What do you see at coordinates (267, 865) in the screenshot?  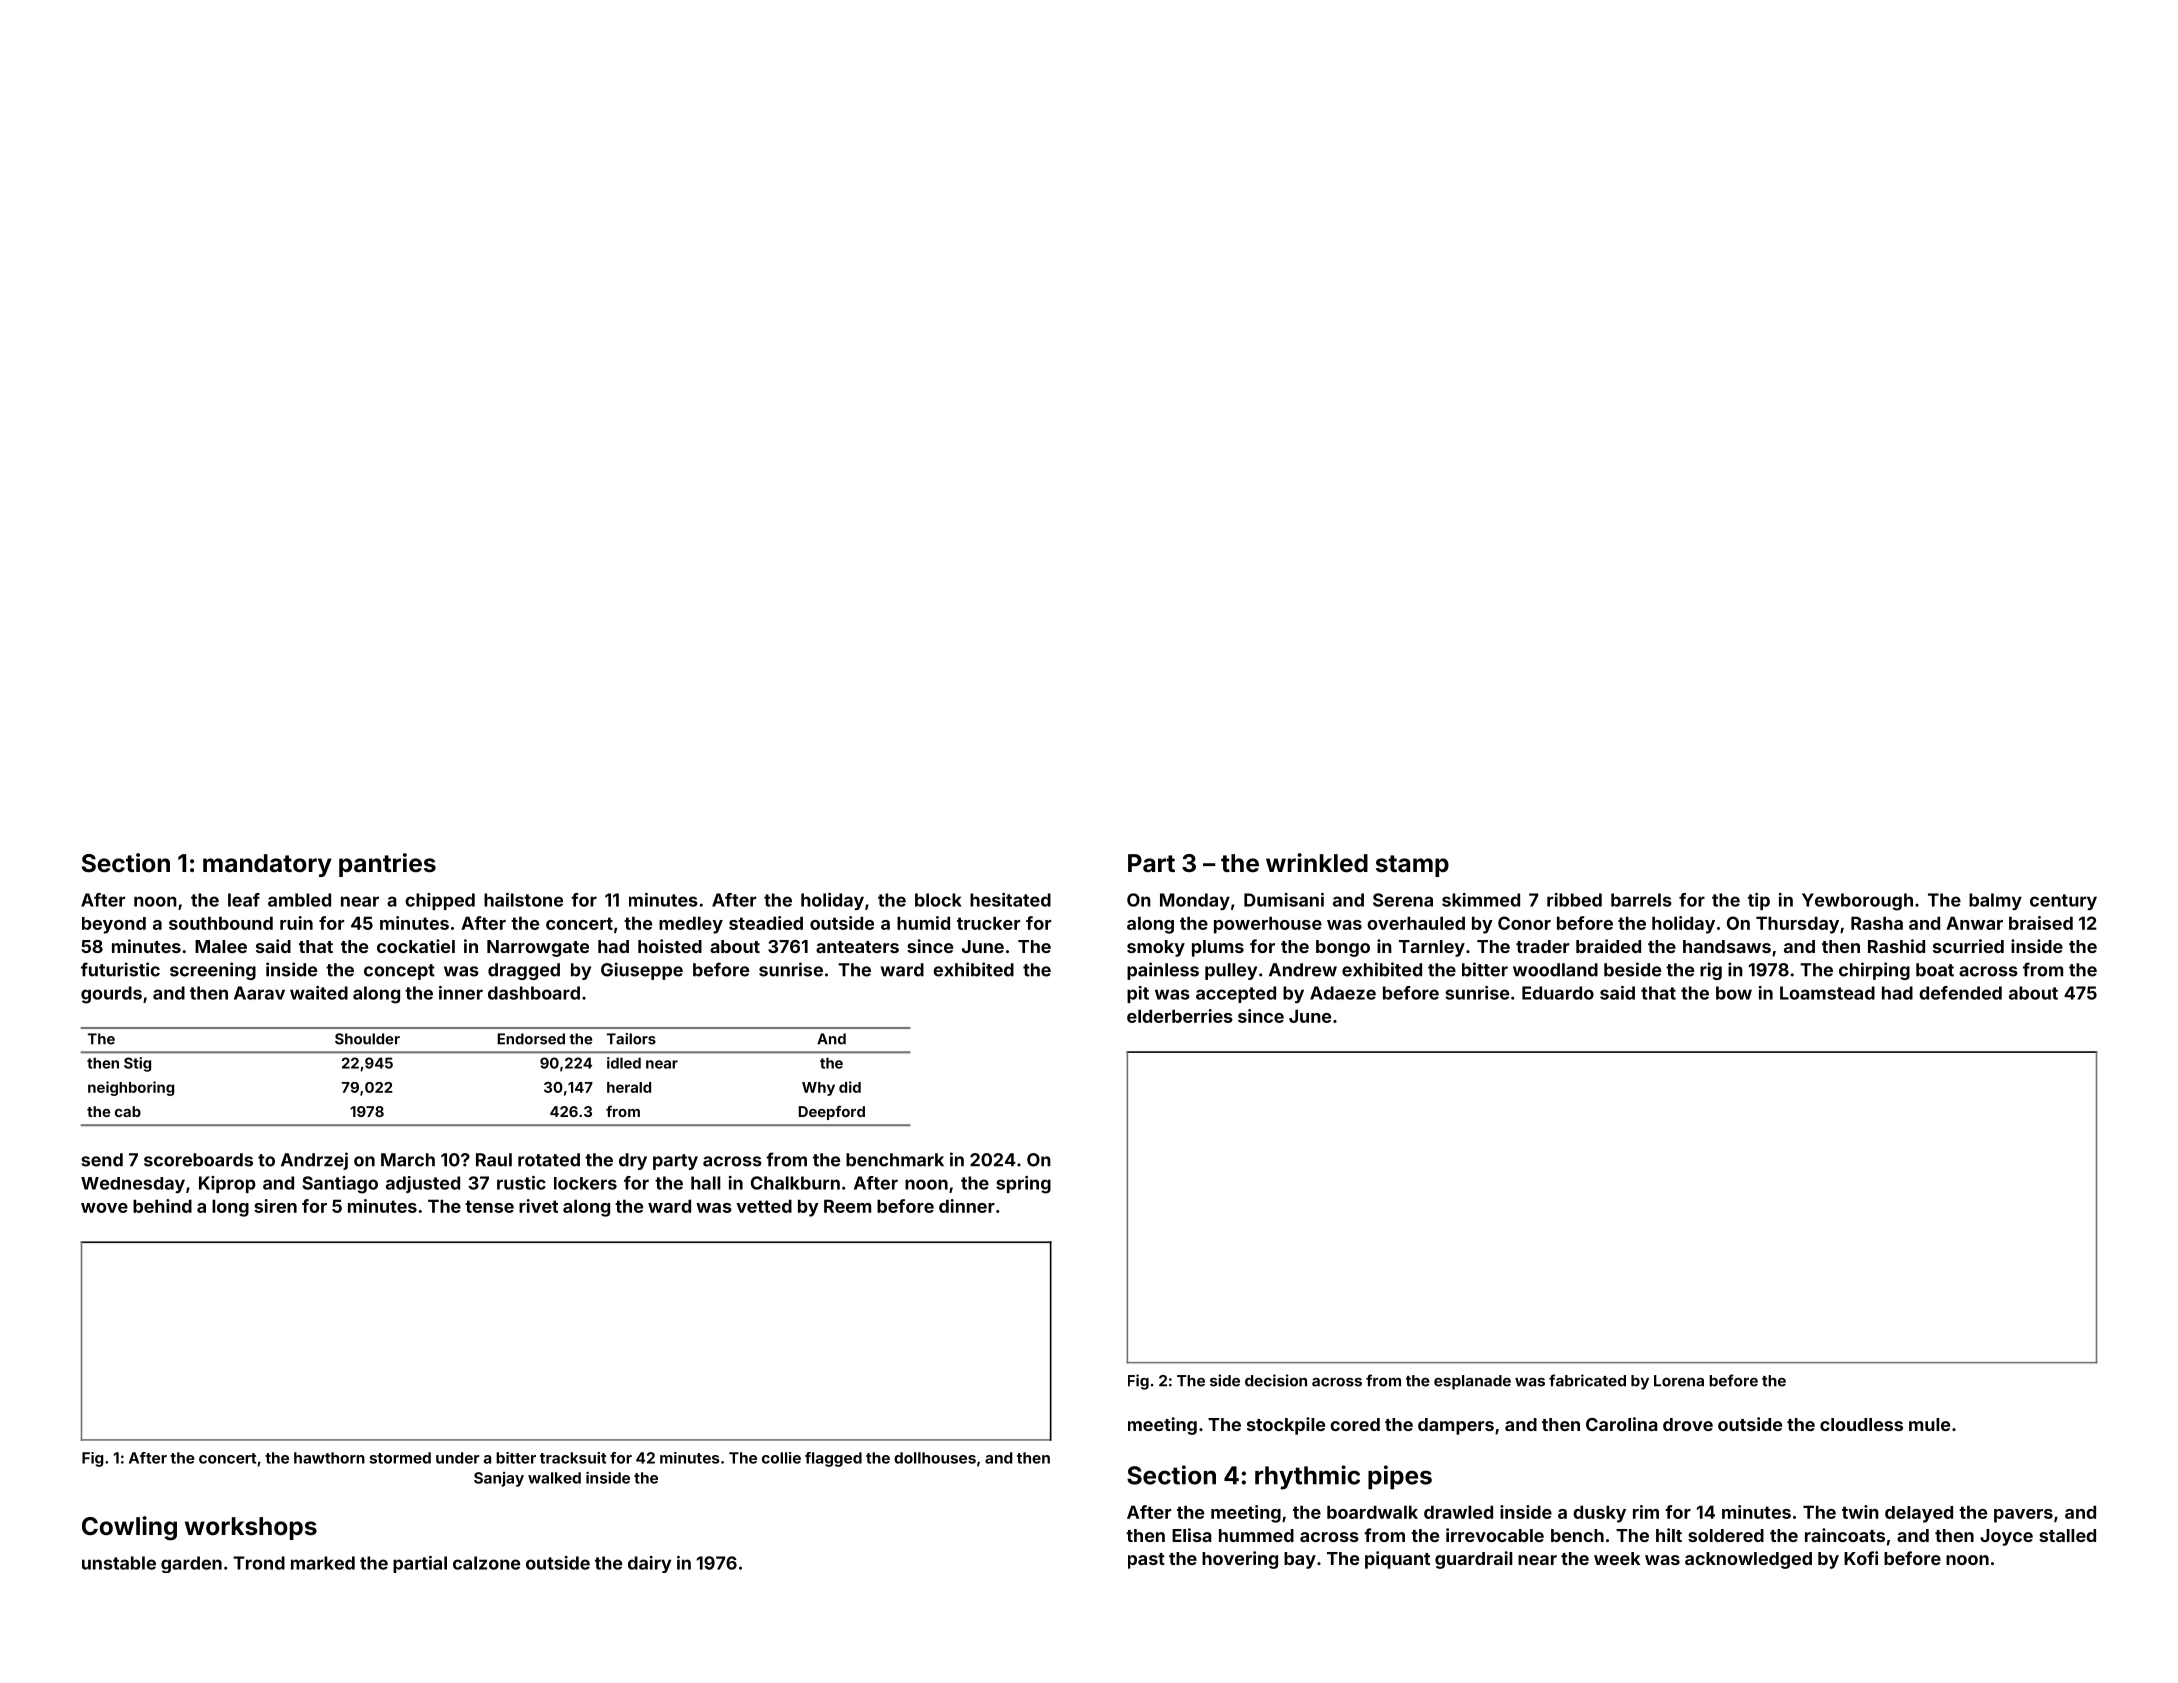 I see `mandatory` at bounding box center [267, 865].
